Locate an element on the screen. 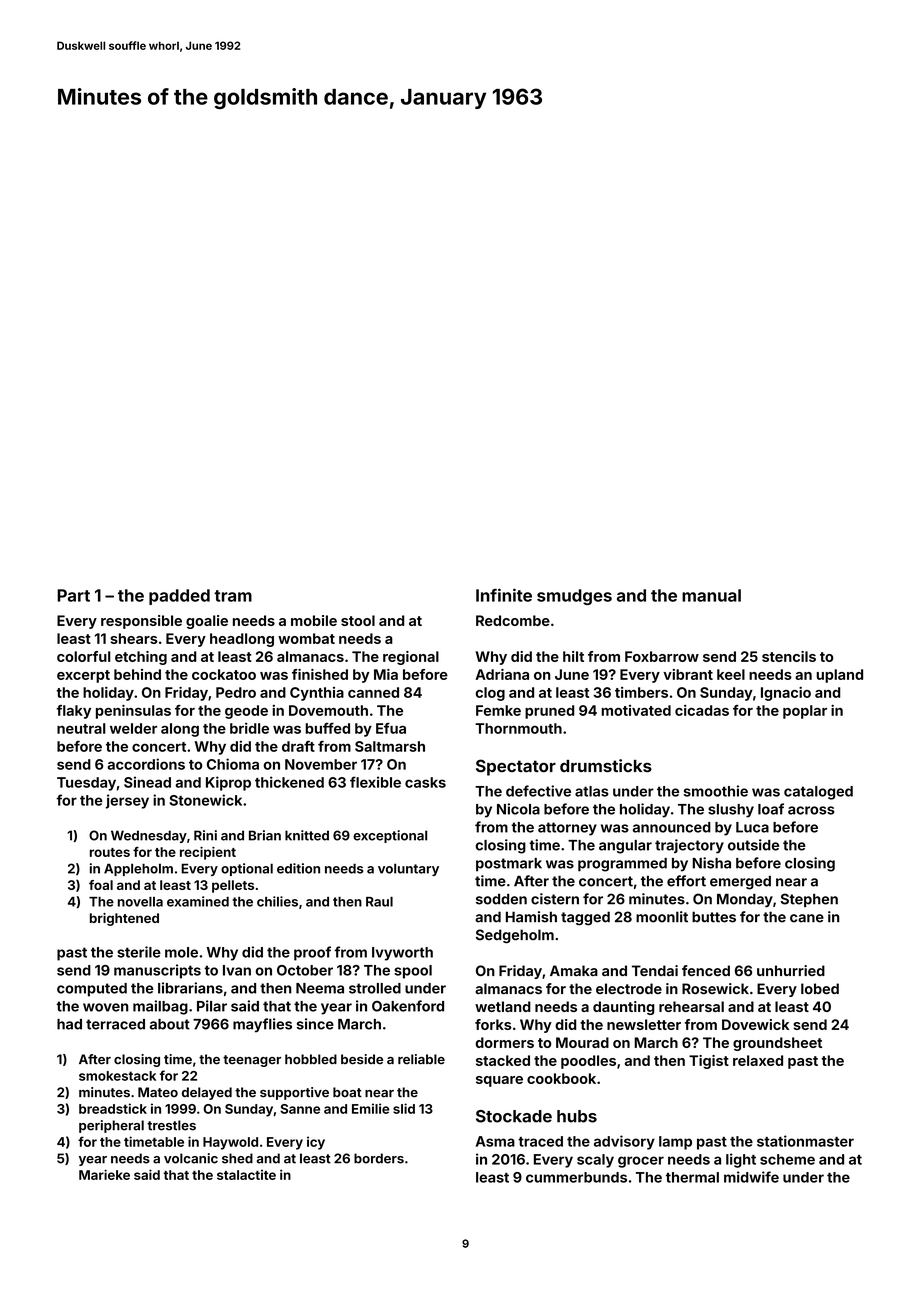  goalie is located at coordinates (207, 622).
